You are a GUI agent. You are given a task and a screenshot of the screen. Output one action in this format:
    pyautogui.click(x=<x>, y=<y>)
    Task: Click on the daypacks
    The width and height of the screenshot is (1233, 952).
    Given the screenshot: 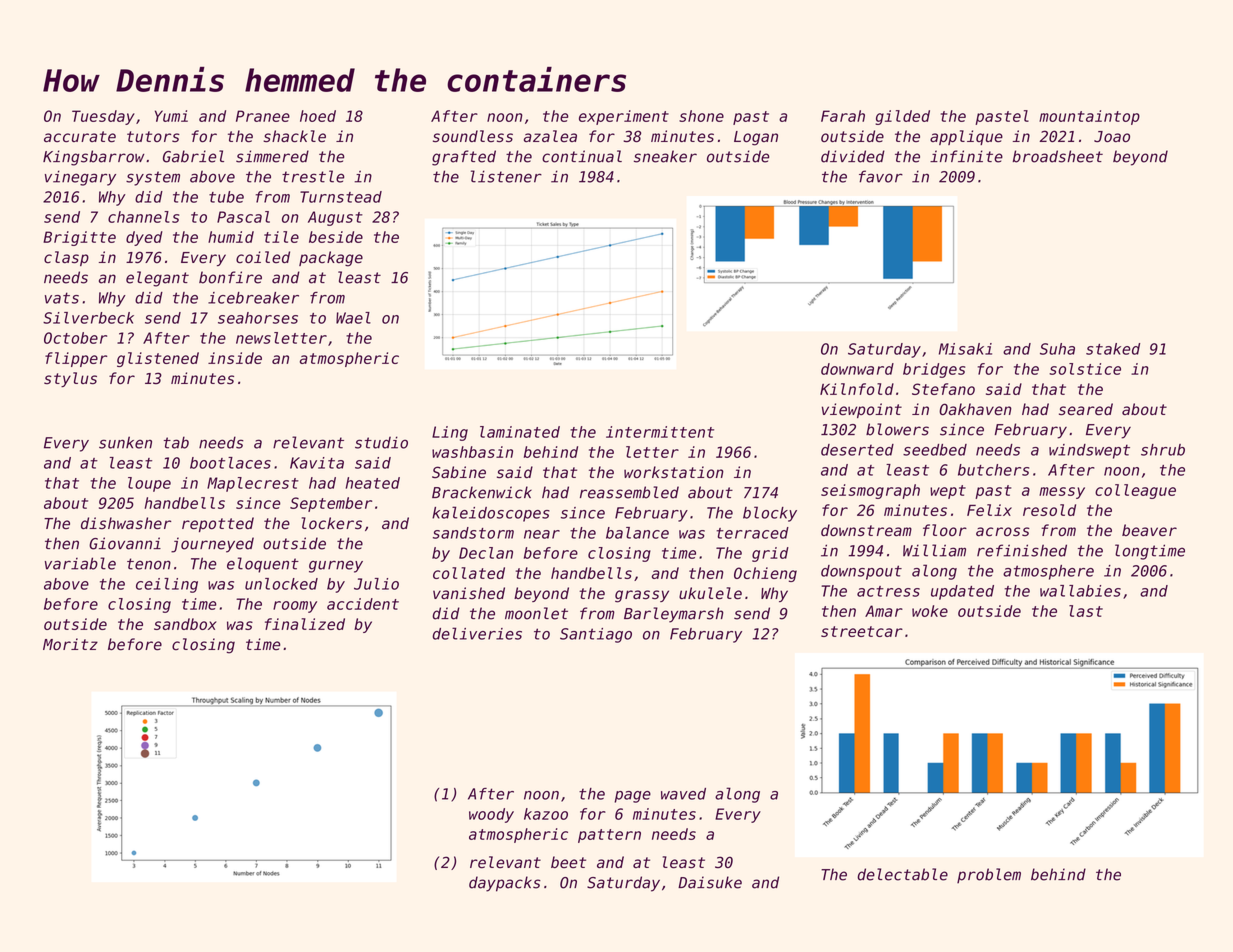 What is the action you would take?
    pyautogui.click(x=505, y=884)
